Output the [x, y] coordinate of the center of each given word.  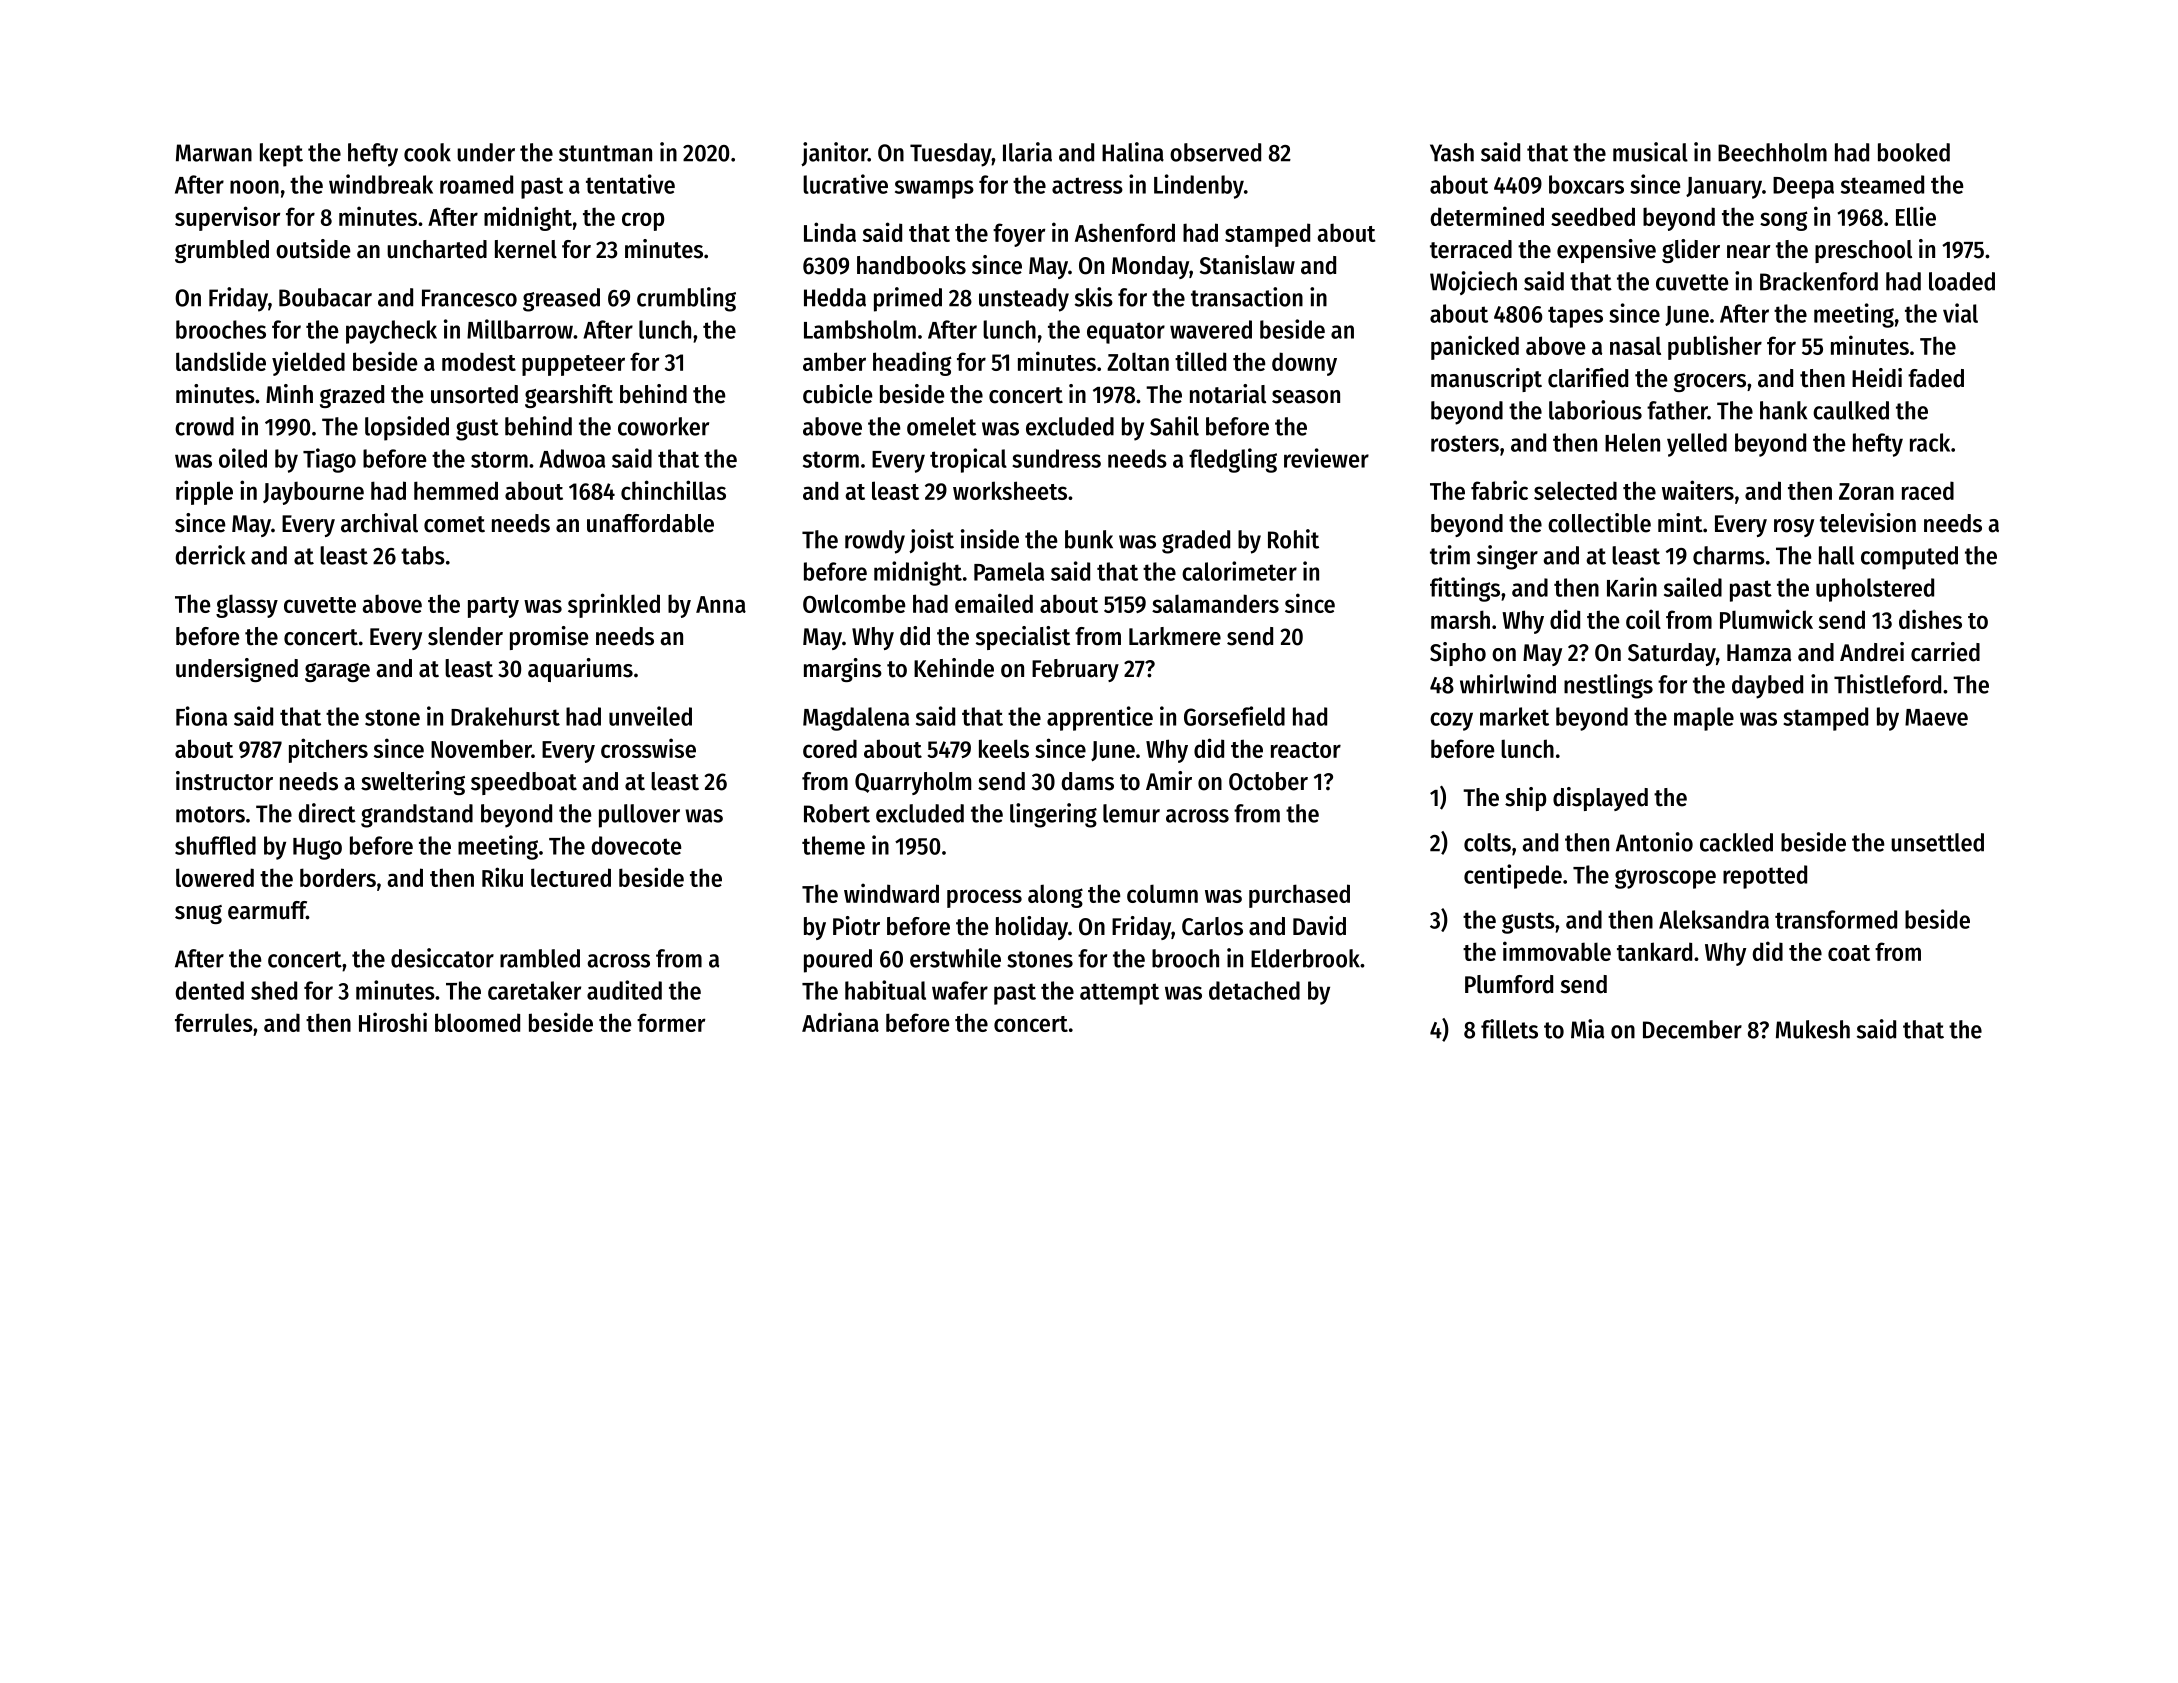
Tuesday [951, 155]
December [1692, 1029]
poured [838, 961]
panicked [1475, 347]
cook [427, 152]
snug [198, 914]
